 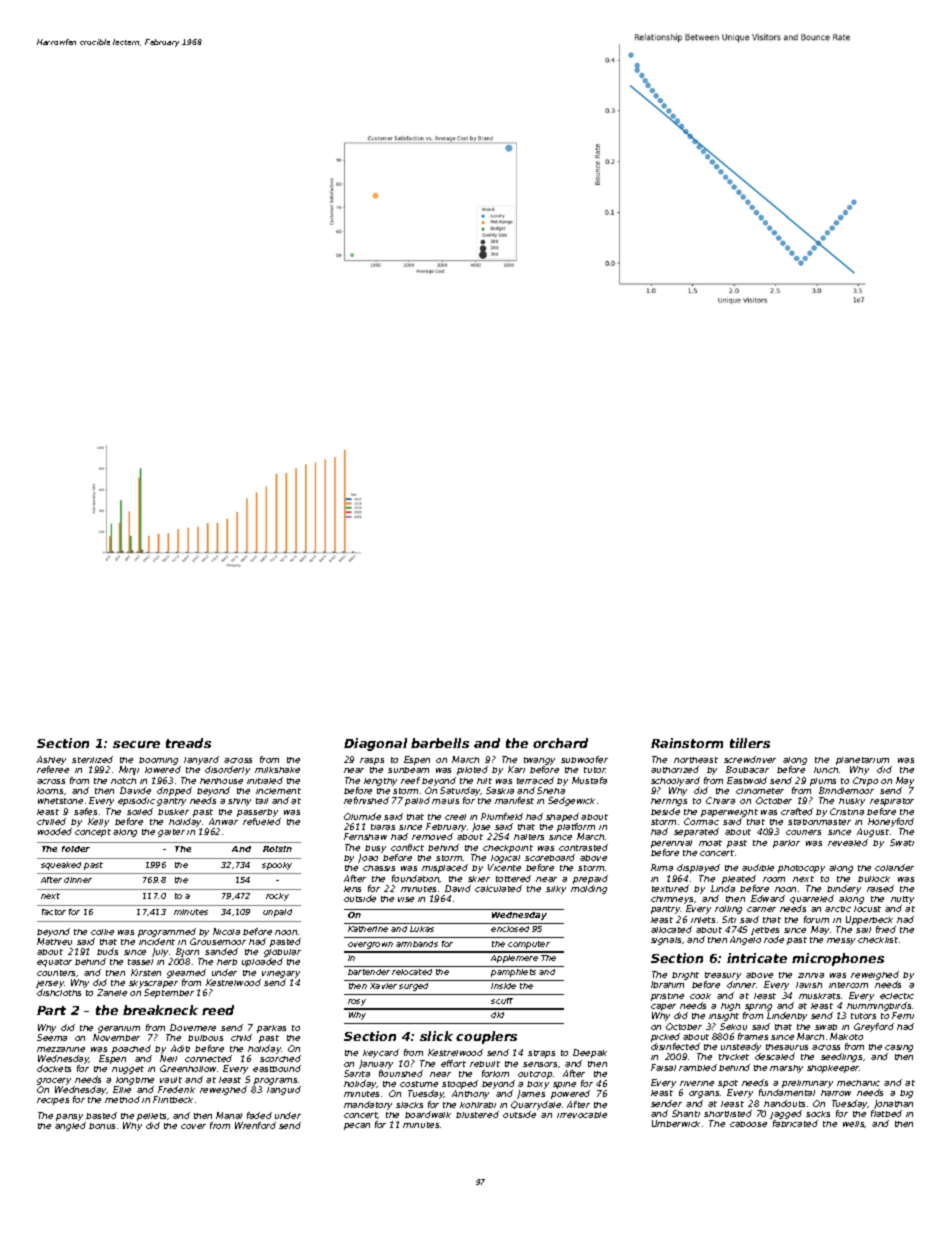 I want to click on prepaid, so click(x=590, y=879).
